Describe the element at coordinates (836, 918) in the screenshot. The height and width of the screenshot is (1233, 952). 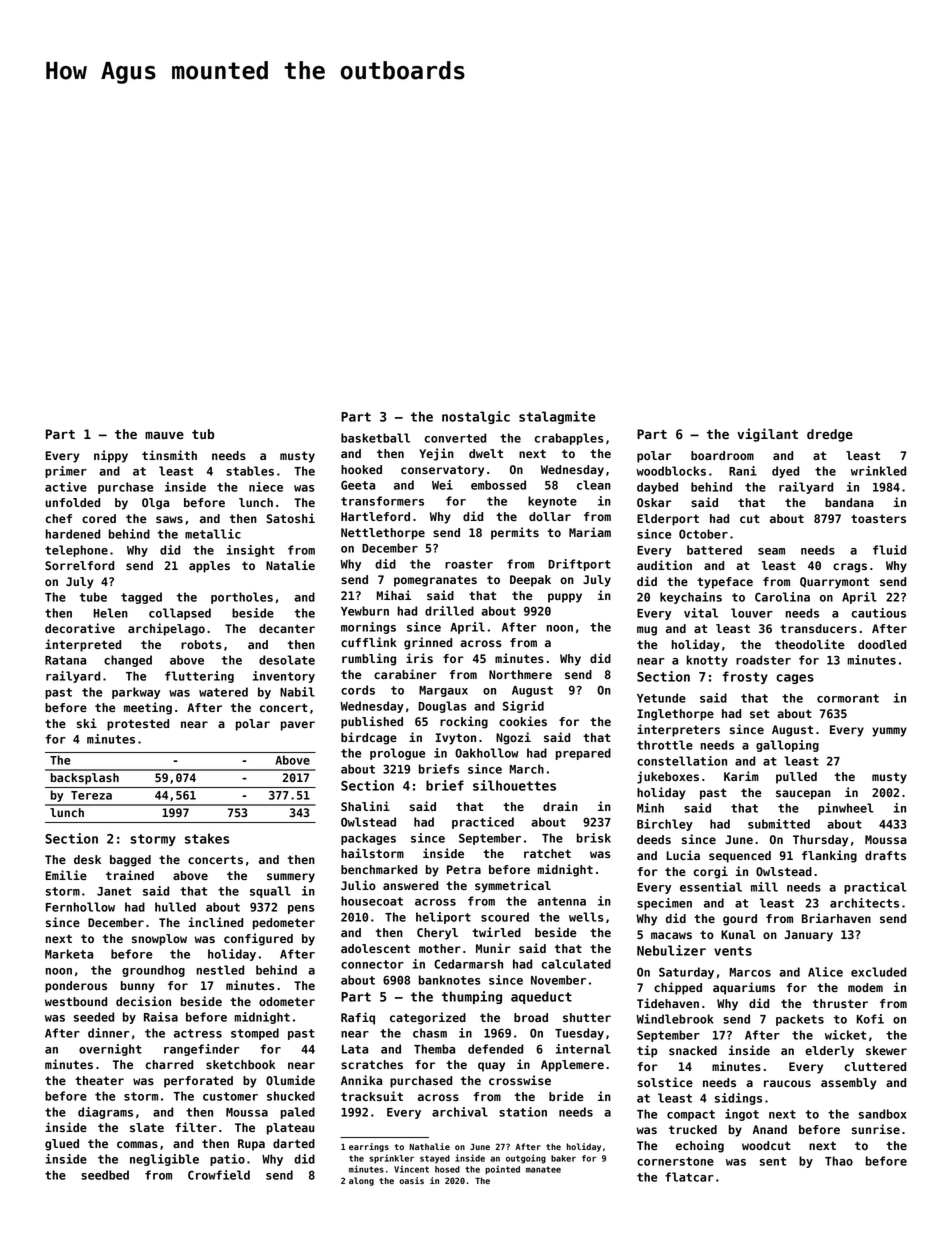
I see `Briarhaven` at that location.
